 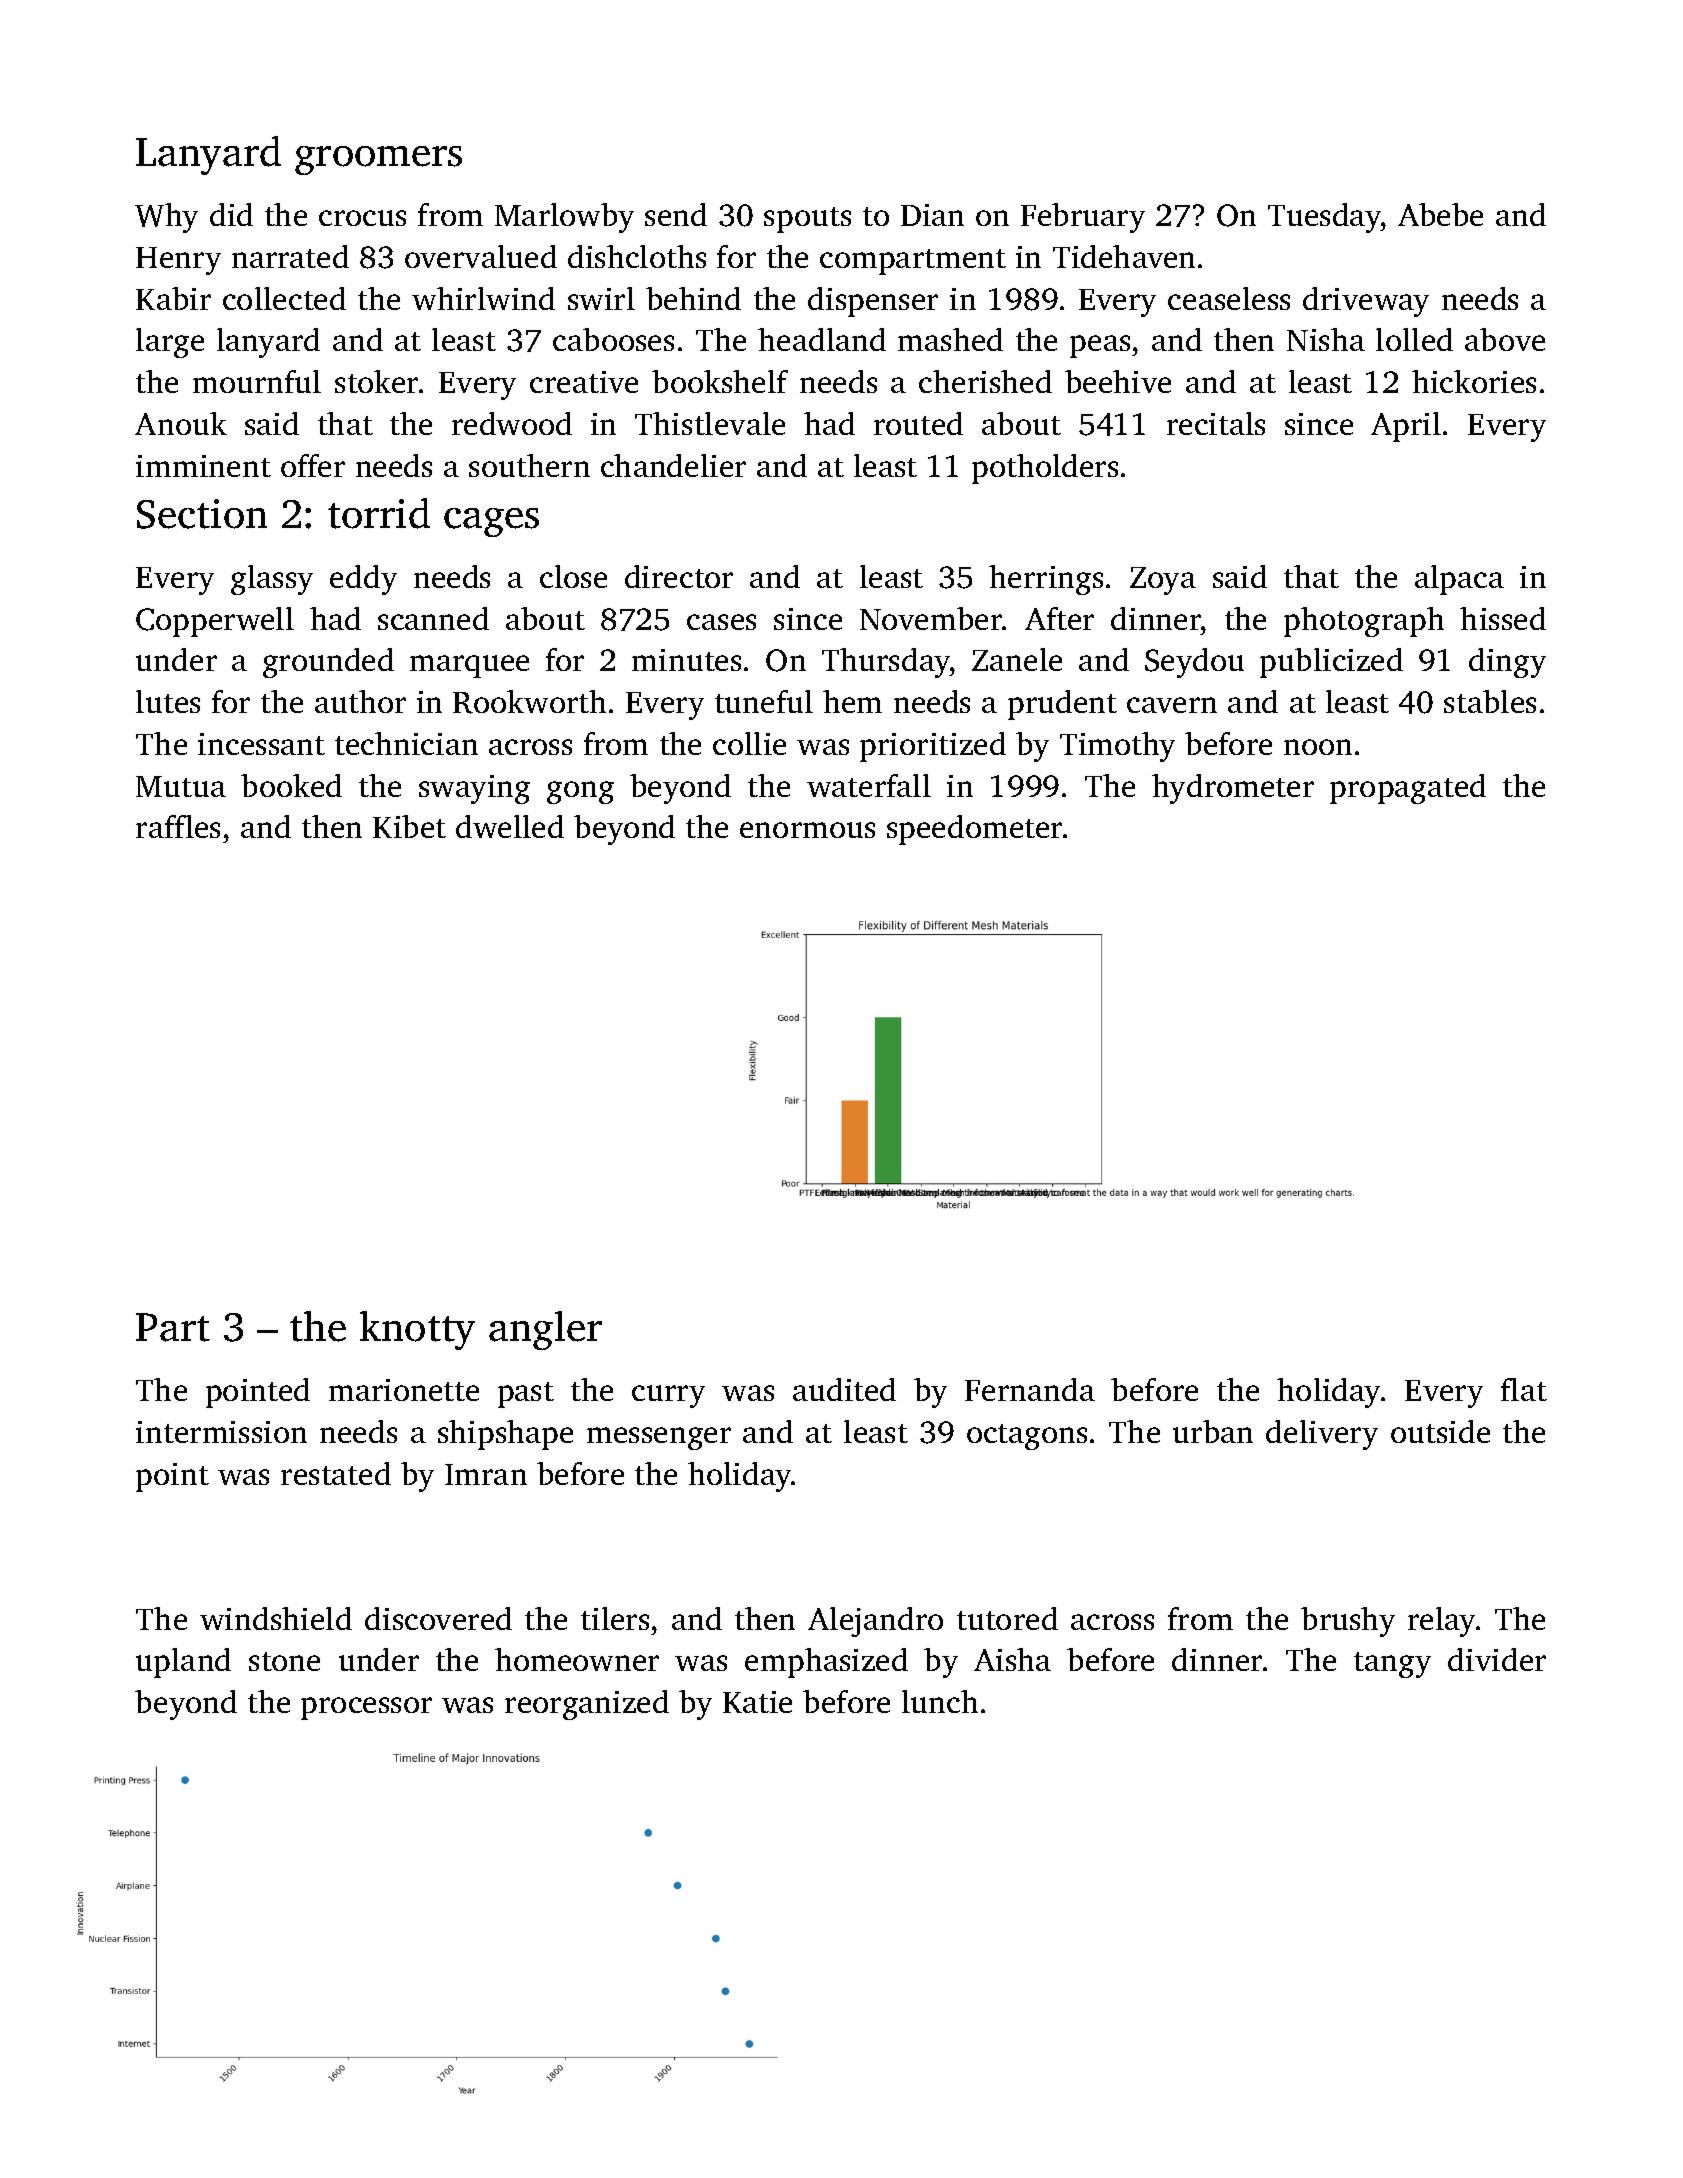 What do you see at coordinates (366, 1708) in the image?
I see `processor` at bounding box center [366, 1708].
